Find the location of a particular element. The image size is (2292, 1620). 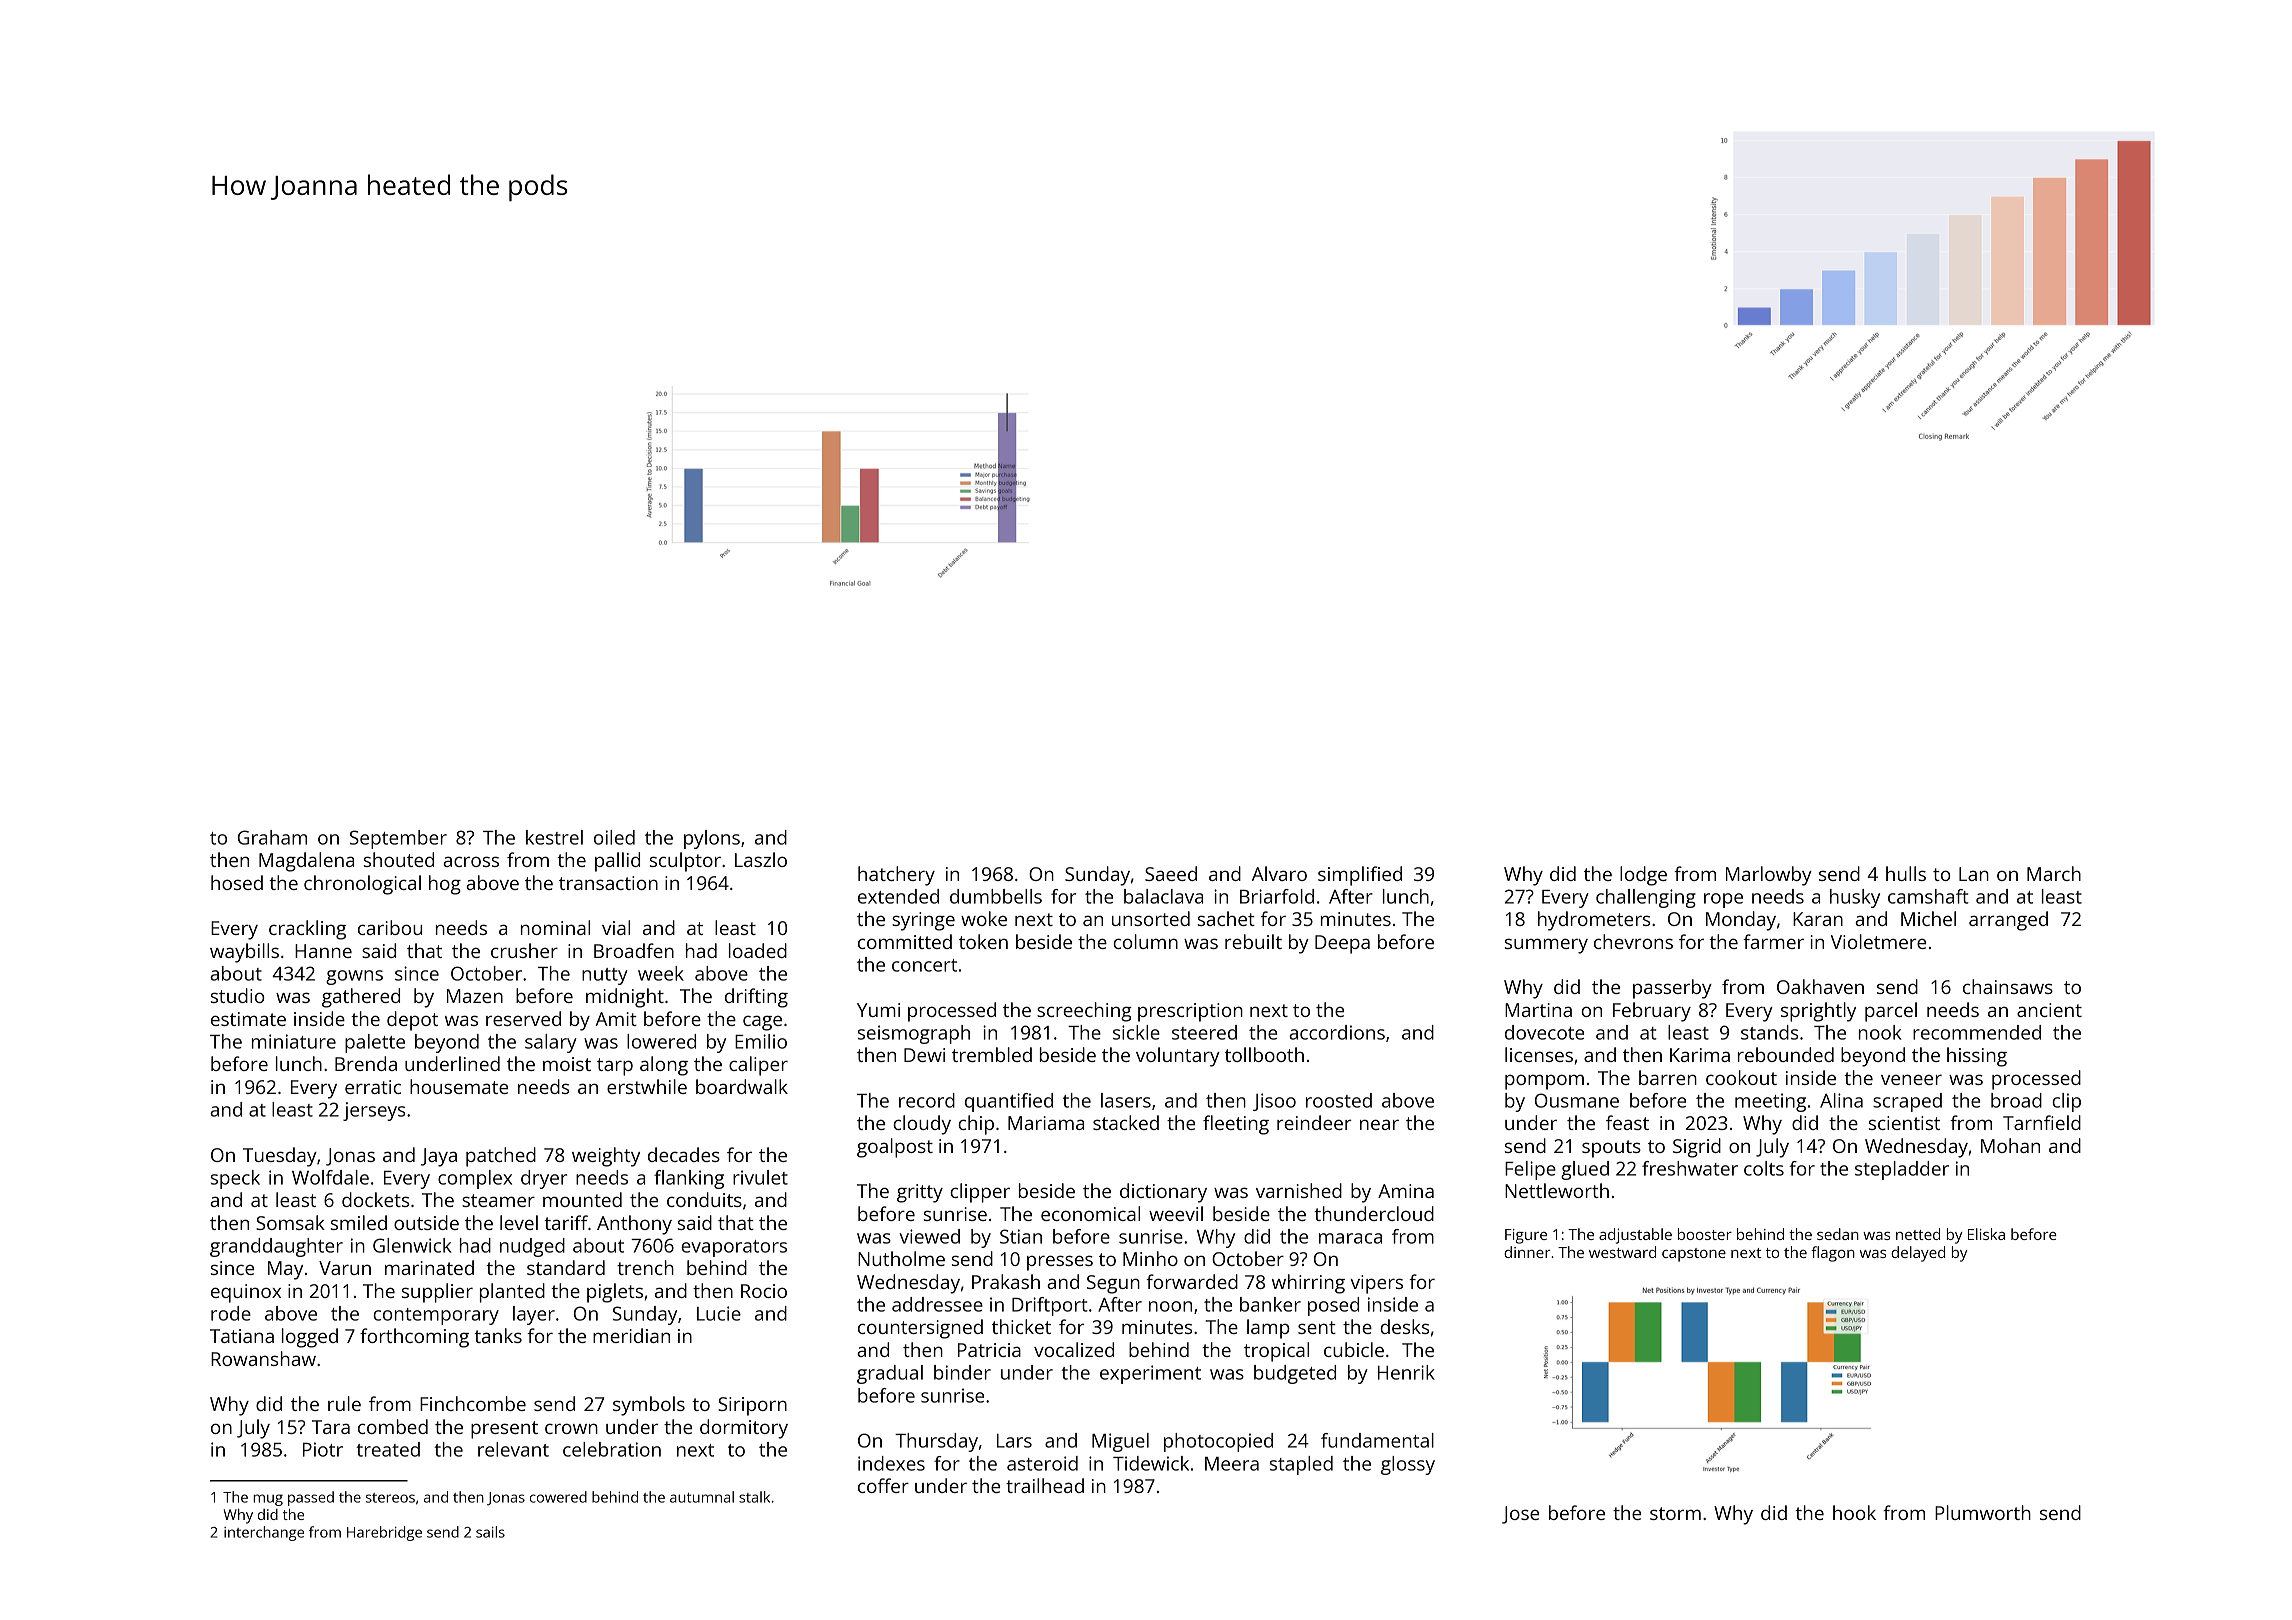

trembled is located at coordinates (992, 1054).
